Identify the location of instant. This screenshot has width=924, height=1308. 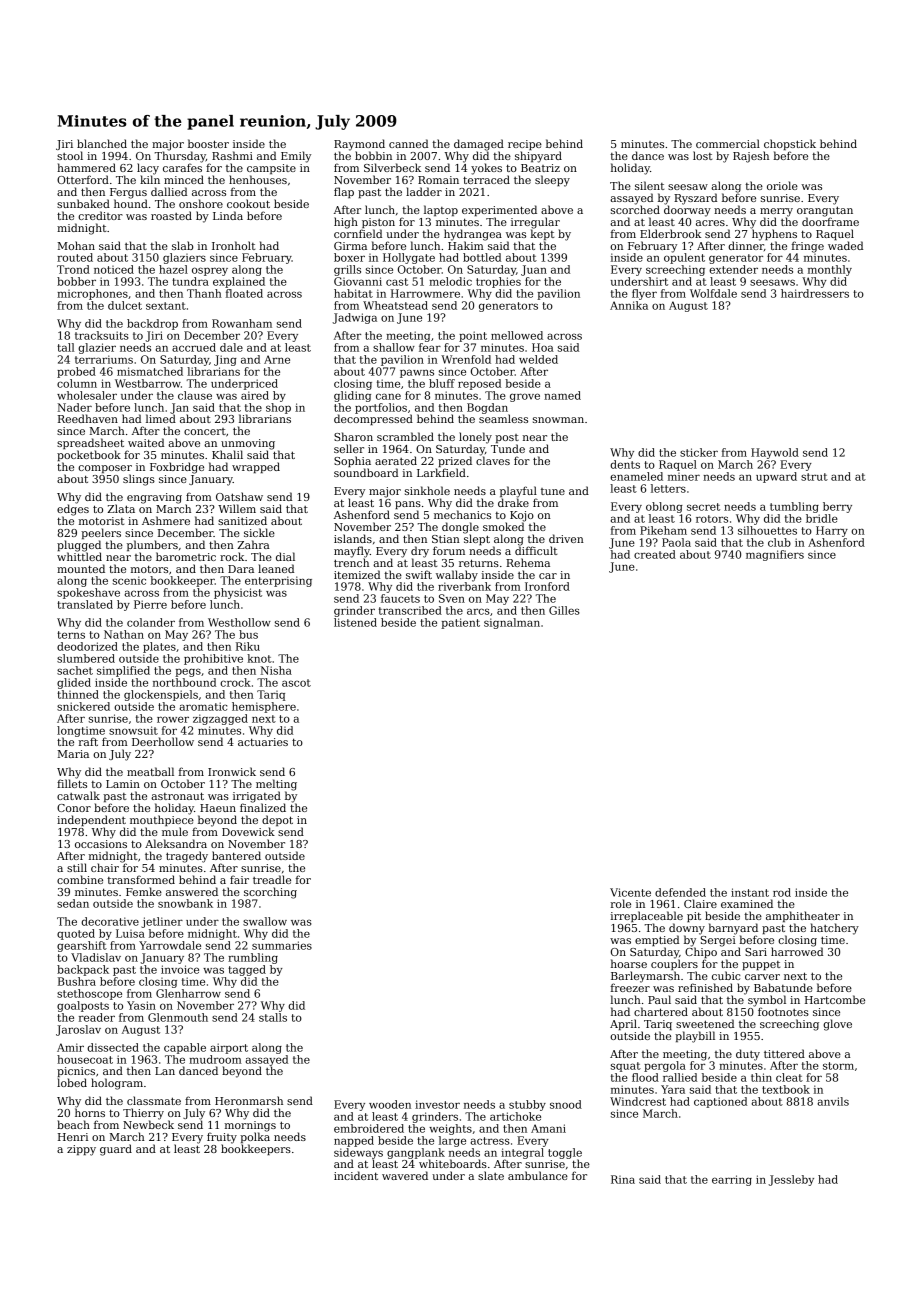
(750, 892).
